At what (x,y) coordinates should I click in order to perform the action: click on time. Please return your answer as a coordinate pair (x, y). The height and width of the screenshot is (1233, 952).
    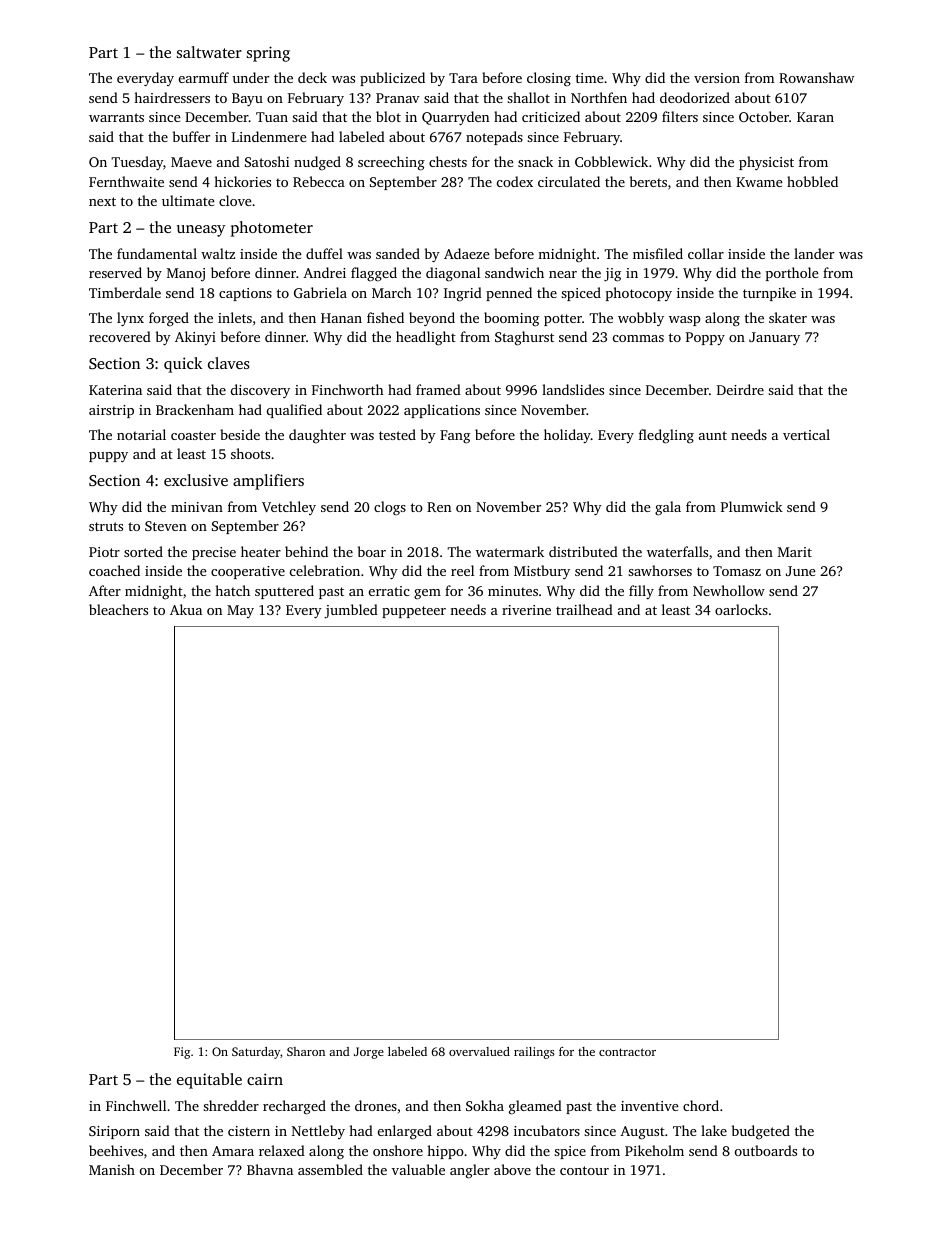
    Looking at the image, I should click on (590, 78).
